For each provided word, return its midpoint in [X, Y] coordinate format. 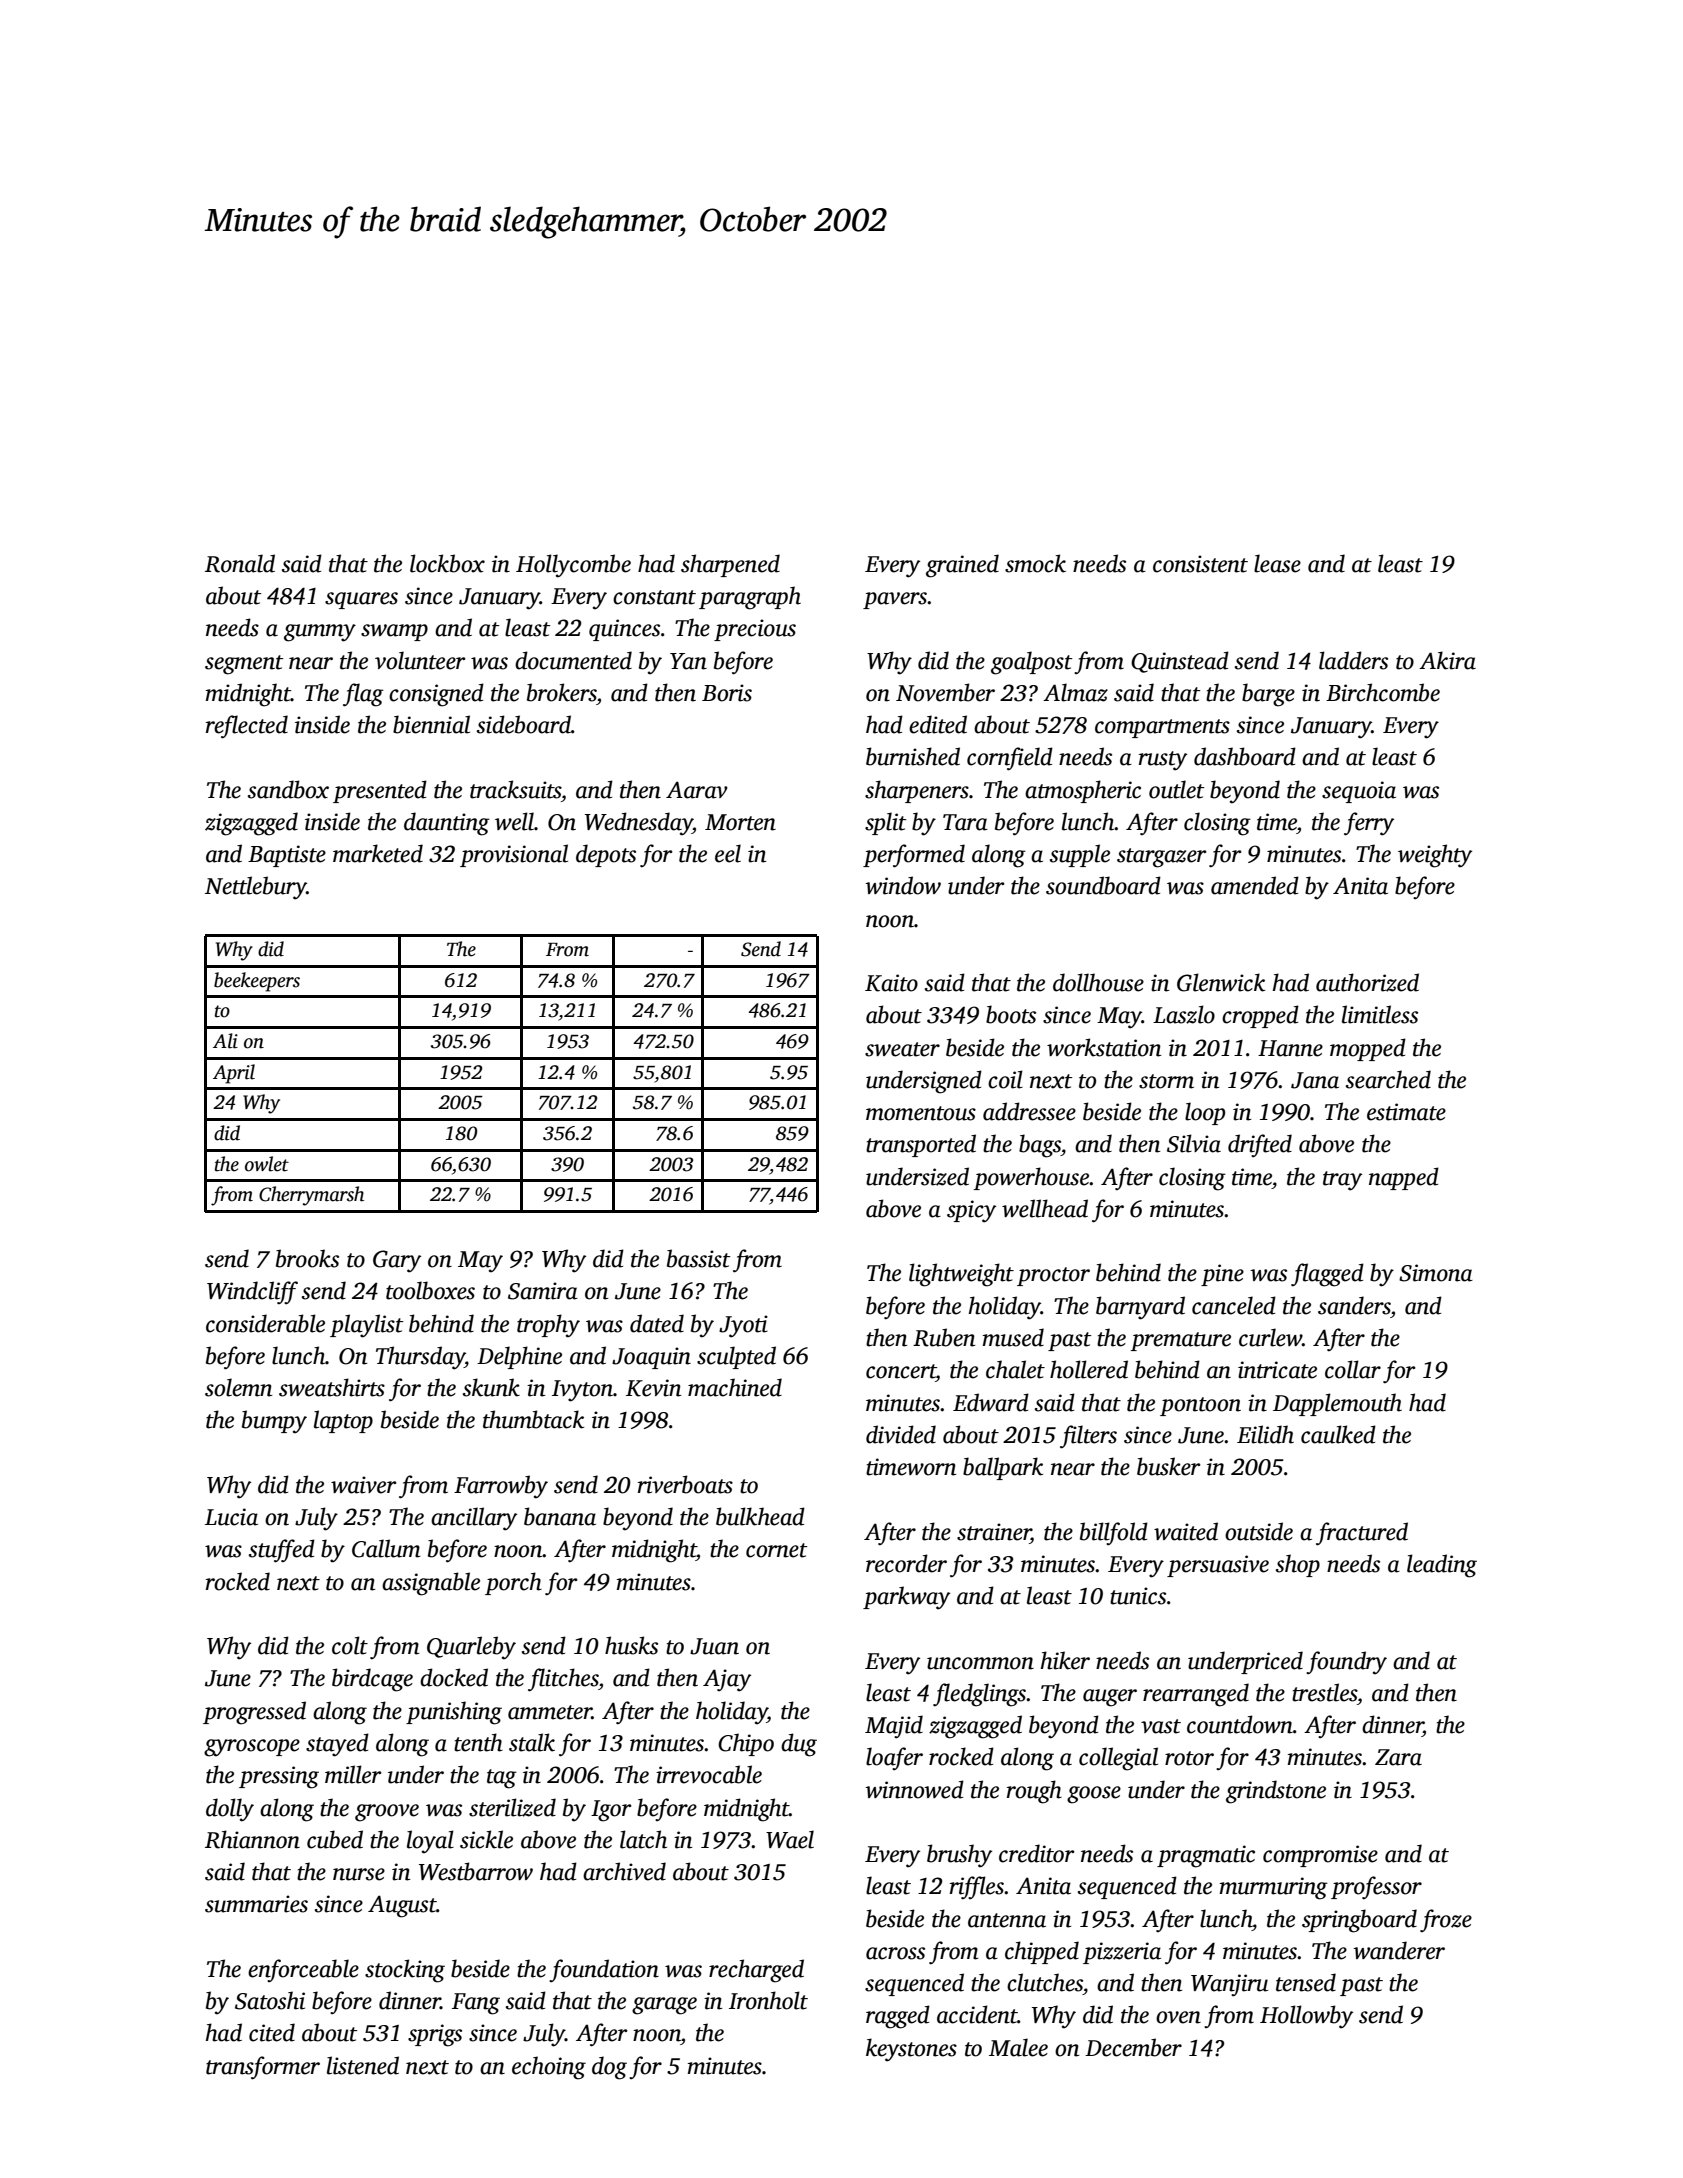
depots [606, 855]
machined [735, 1387]
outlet [1176, 789]
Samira [543, 1291]
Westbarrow [476, 1871]
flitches [563, 1680]
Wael [790, 1839]
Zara [1398, 1757]
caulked [1338, 1434]
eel [728, 853]
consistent [1200, 564]
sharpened [730, 565]
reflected [247, 727]
